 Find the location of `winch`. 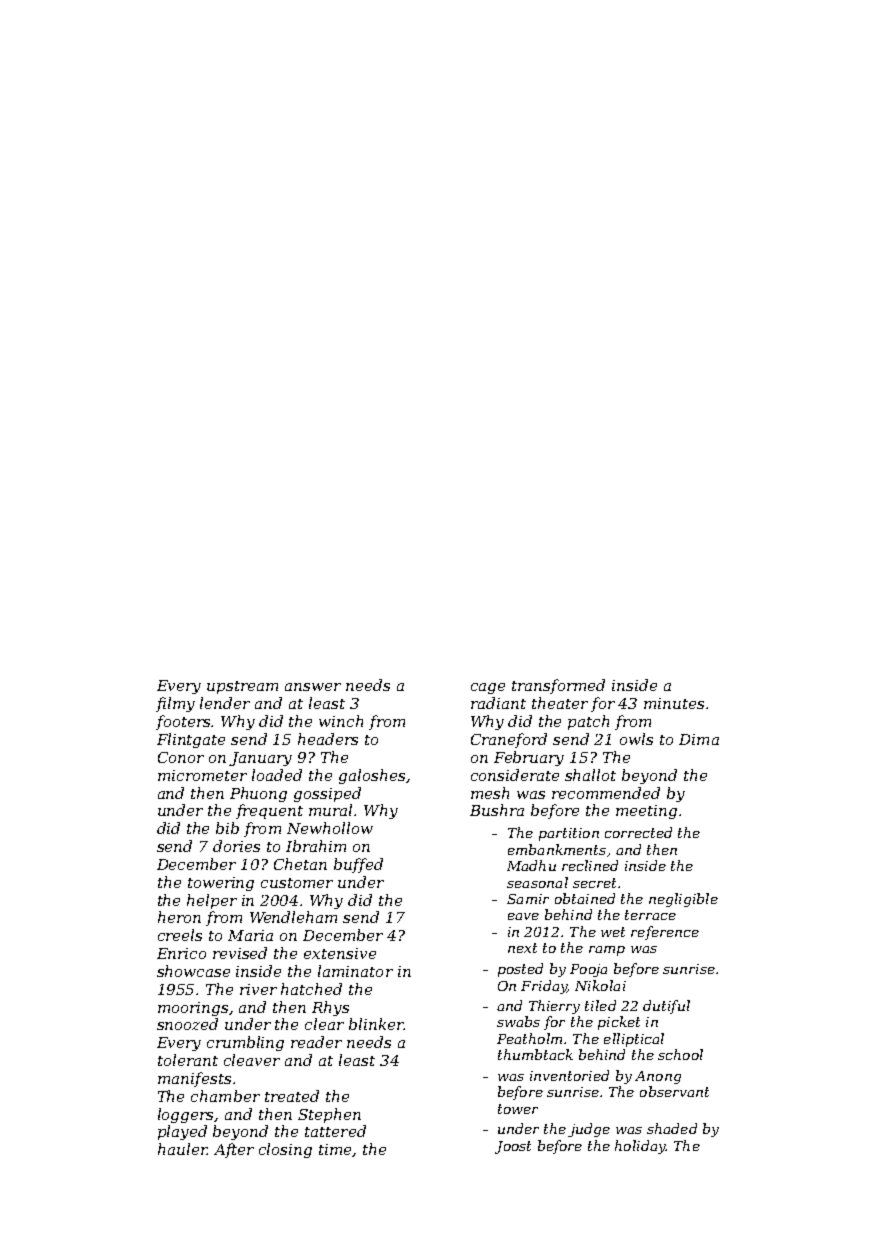

winch is located at coordinates (341, 721).
